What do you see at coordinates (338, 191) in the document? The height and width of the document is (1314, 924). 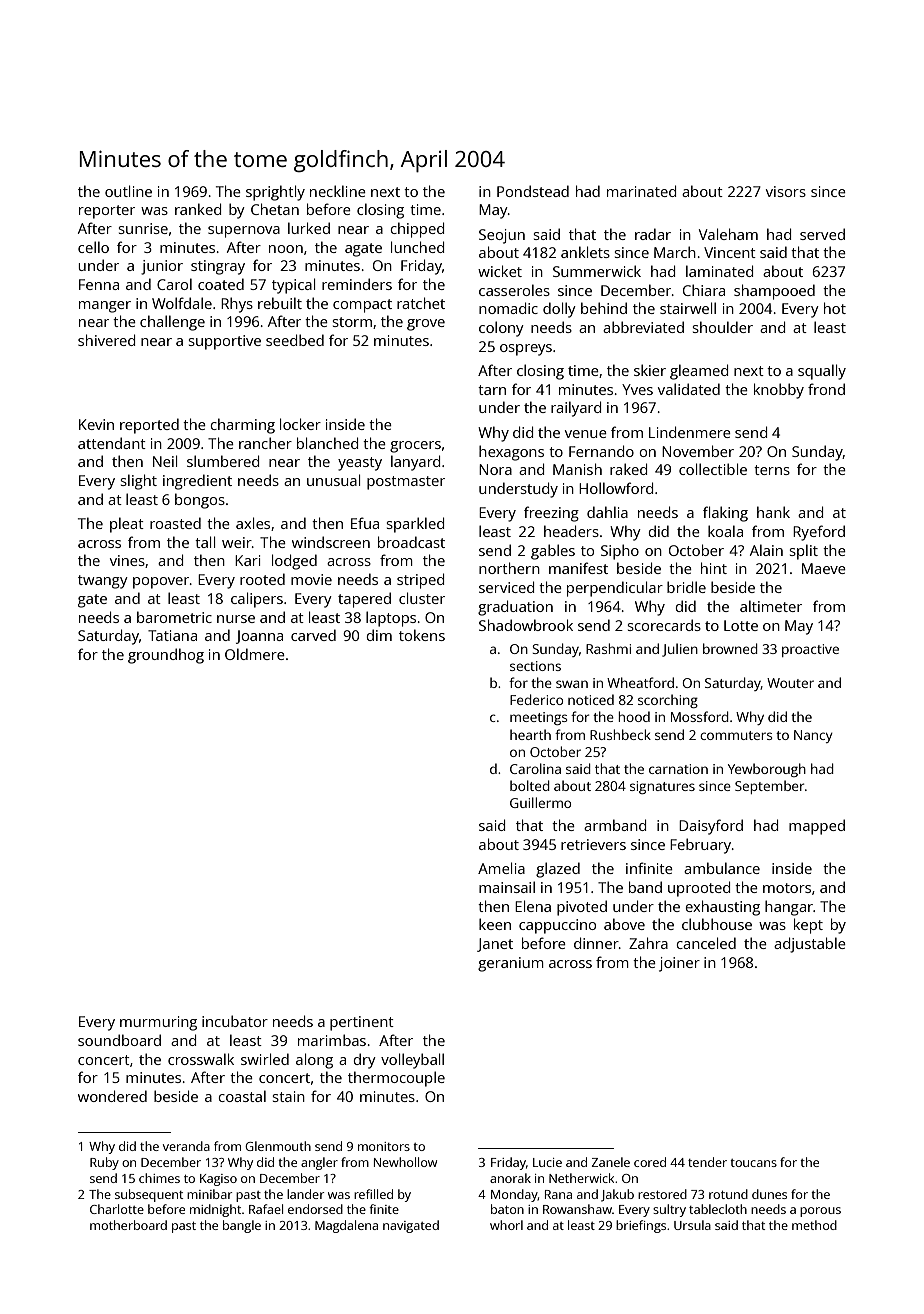 I see `neckline` at bounding box center [338, 191].
